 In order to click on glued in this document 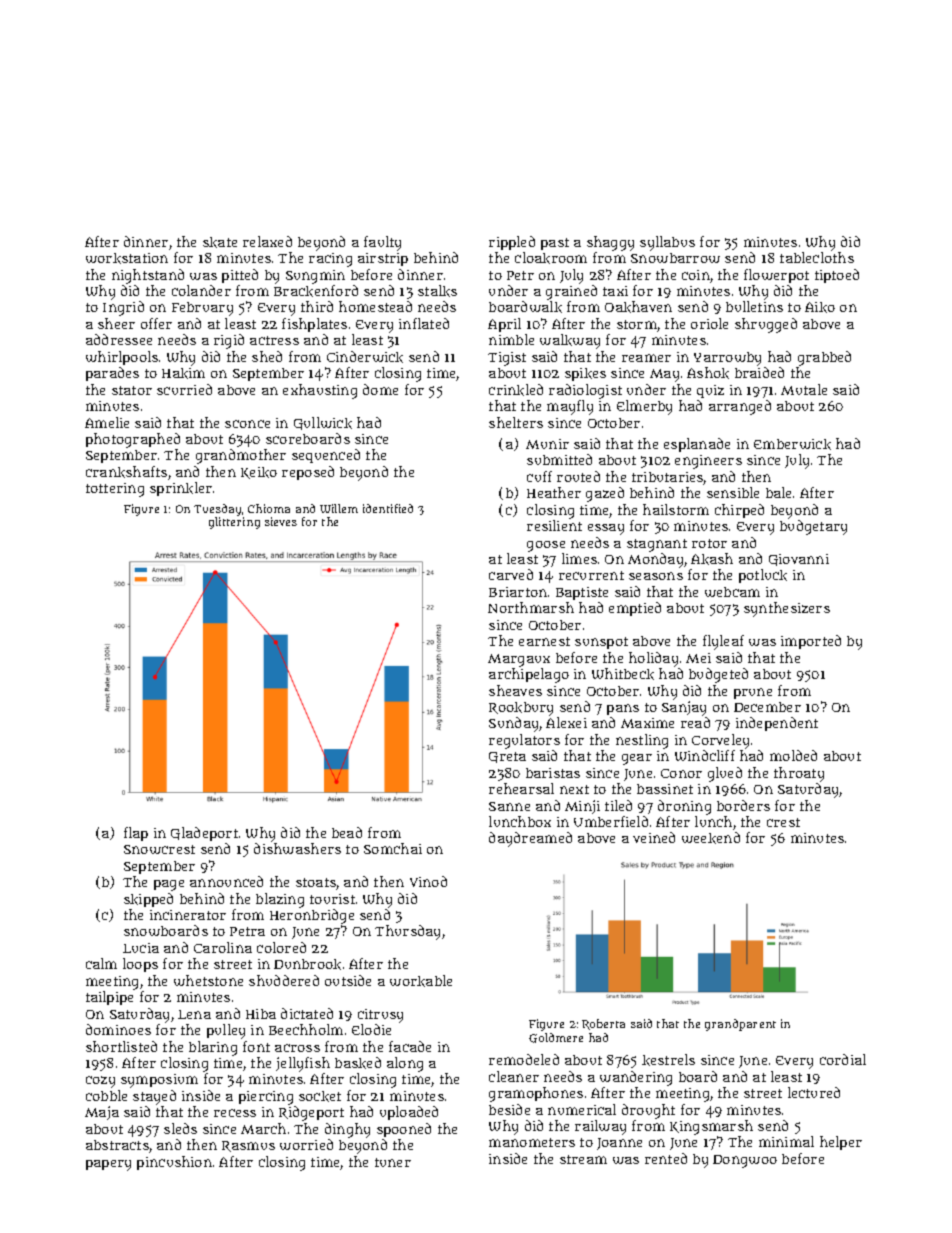, I will do `click(725, 774)`.
